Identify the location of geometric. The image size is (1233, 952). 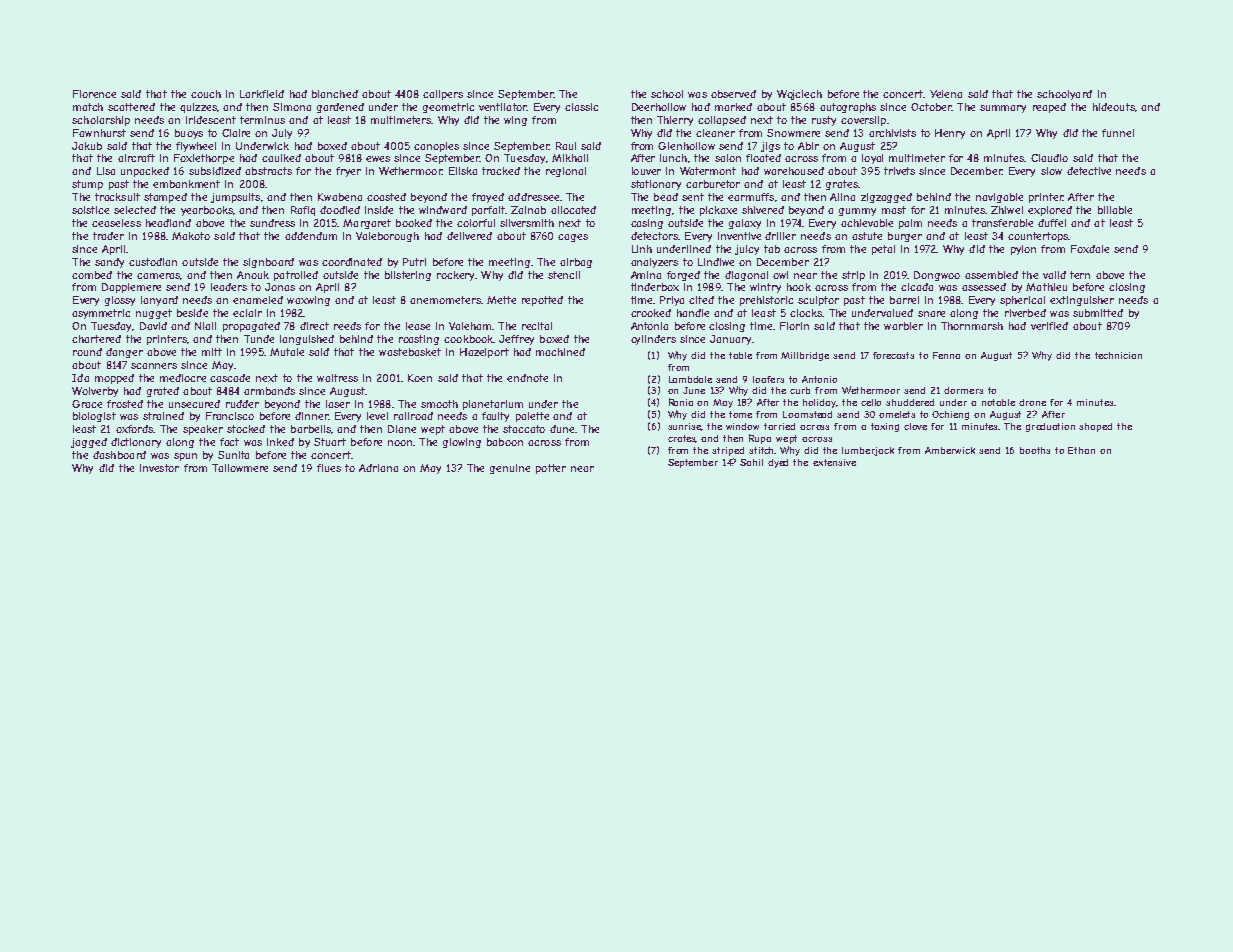
(448, 108).
